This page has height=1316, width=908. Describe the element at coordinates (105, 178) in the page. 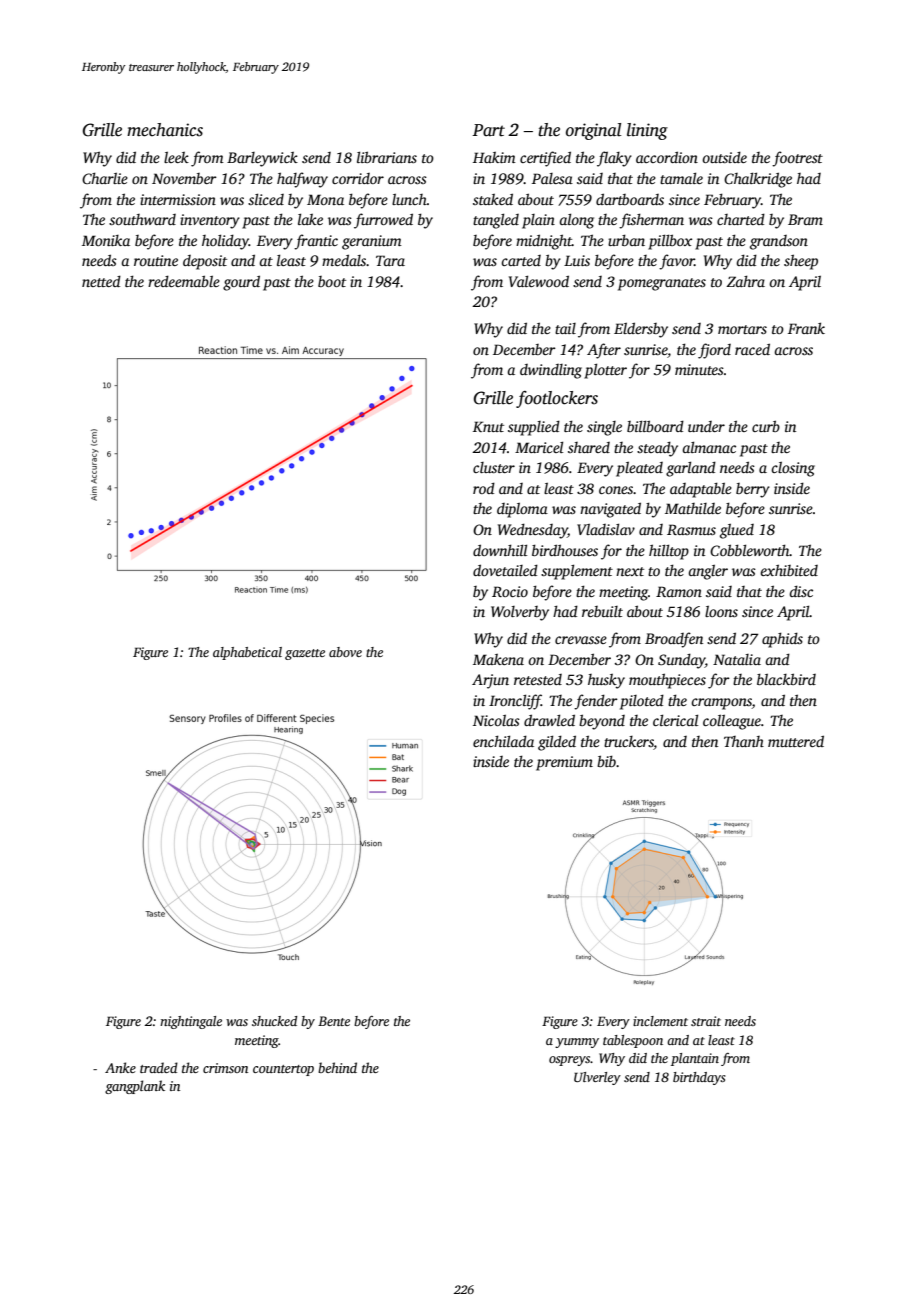

I see `Charlie` at that location.
